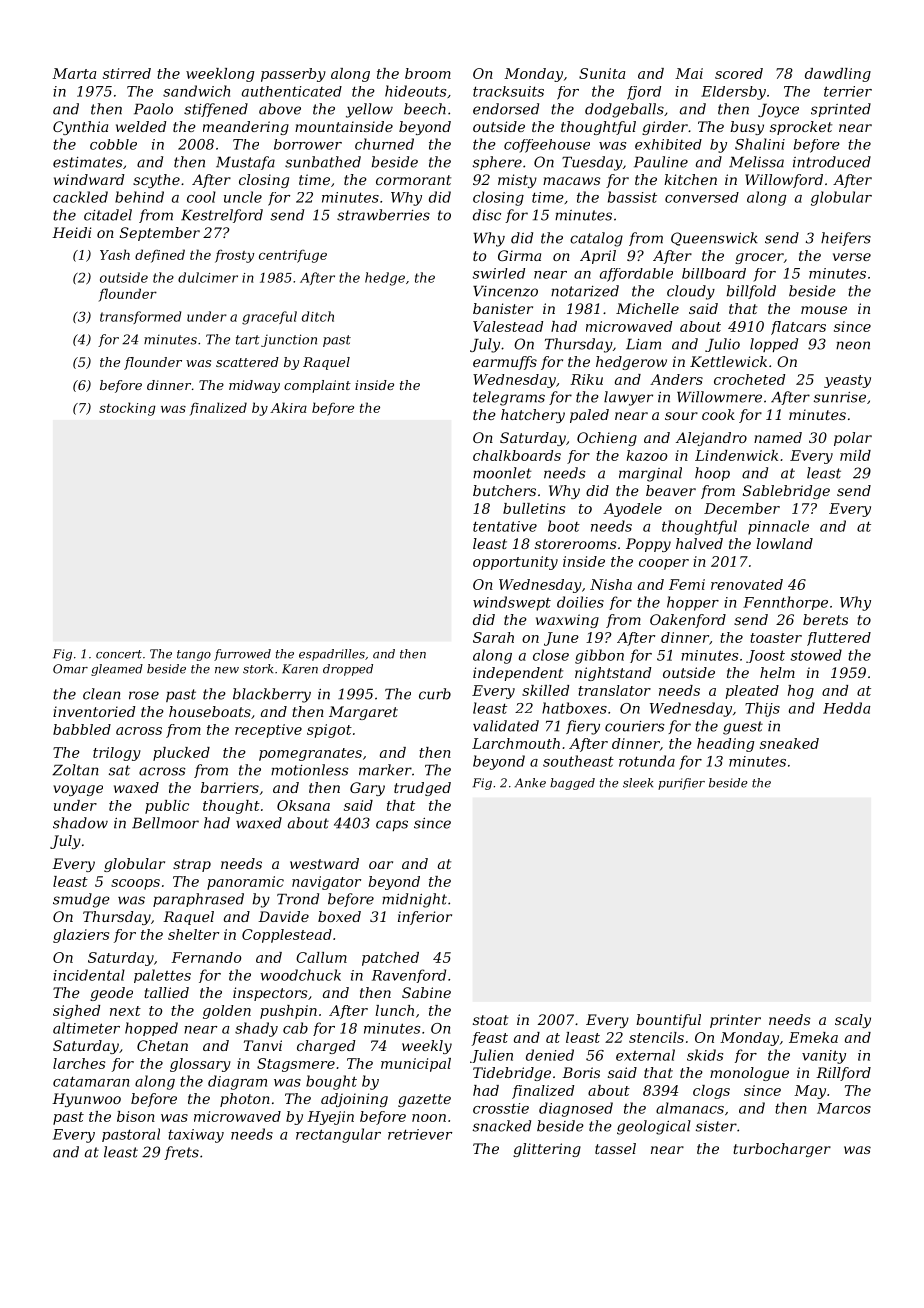  Describe the element at coordinates (181, 1153) in the page. I see `frets` at that location.
